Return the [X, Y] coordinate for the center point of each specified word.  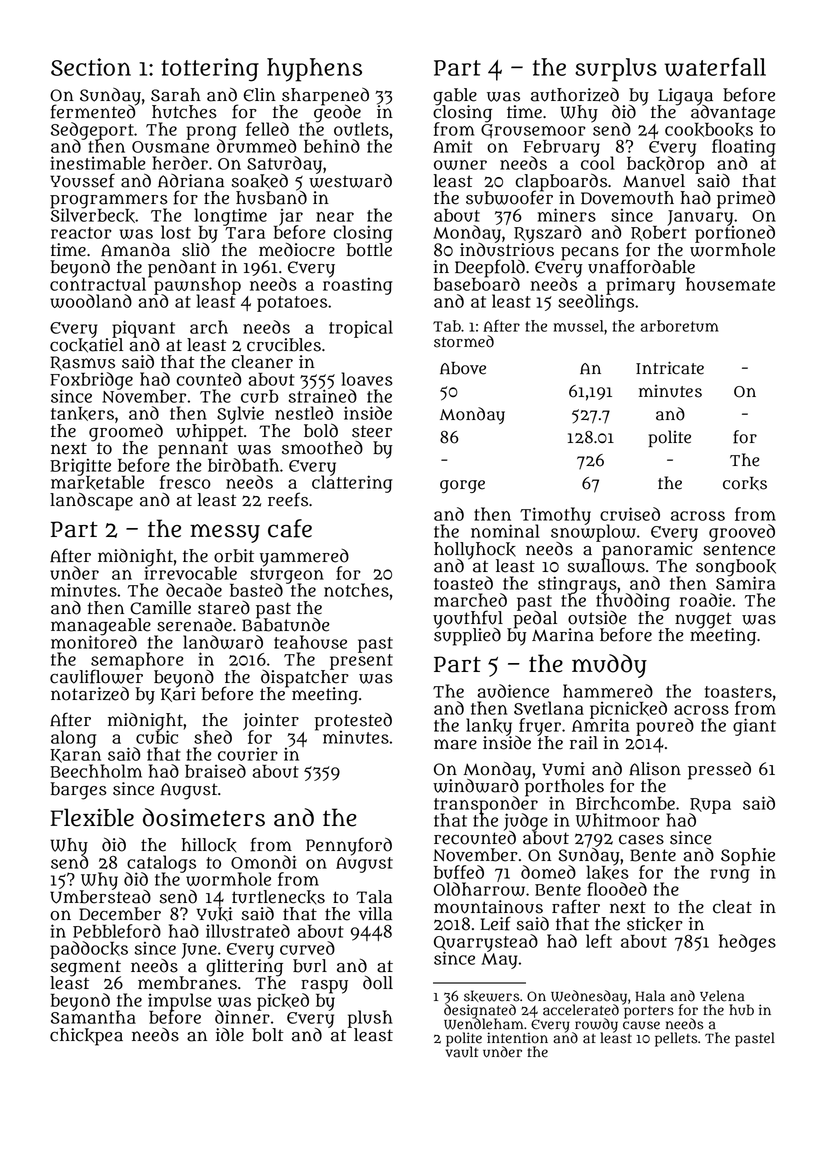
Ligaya [685, 96]
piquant [143, 329]
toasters [738, 692]
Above [463, 368]
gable [455, 96]
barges [78, 791]
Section [91, 67]
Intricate [670, 368]
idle [230, 1035]
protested [353, 721]
